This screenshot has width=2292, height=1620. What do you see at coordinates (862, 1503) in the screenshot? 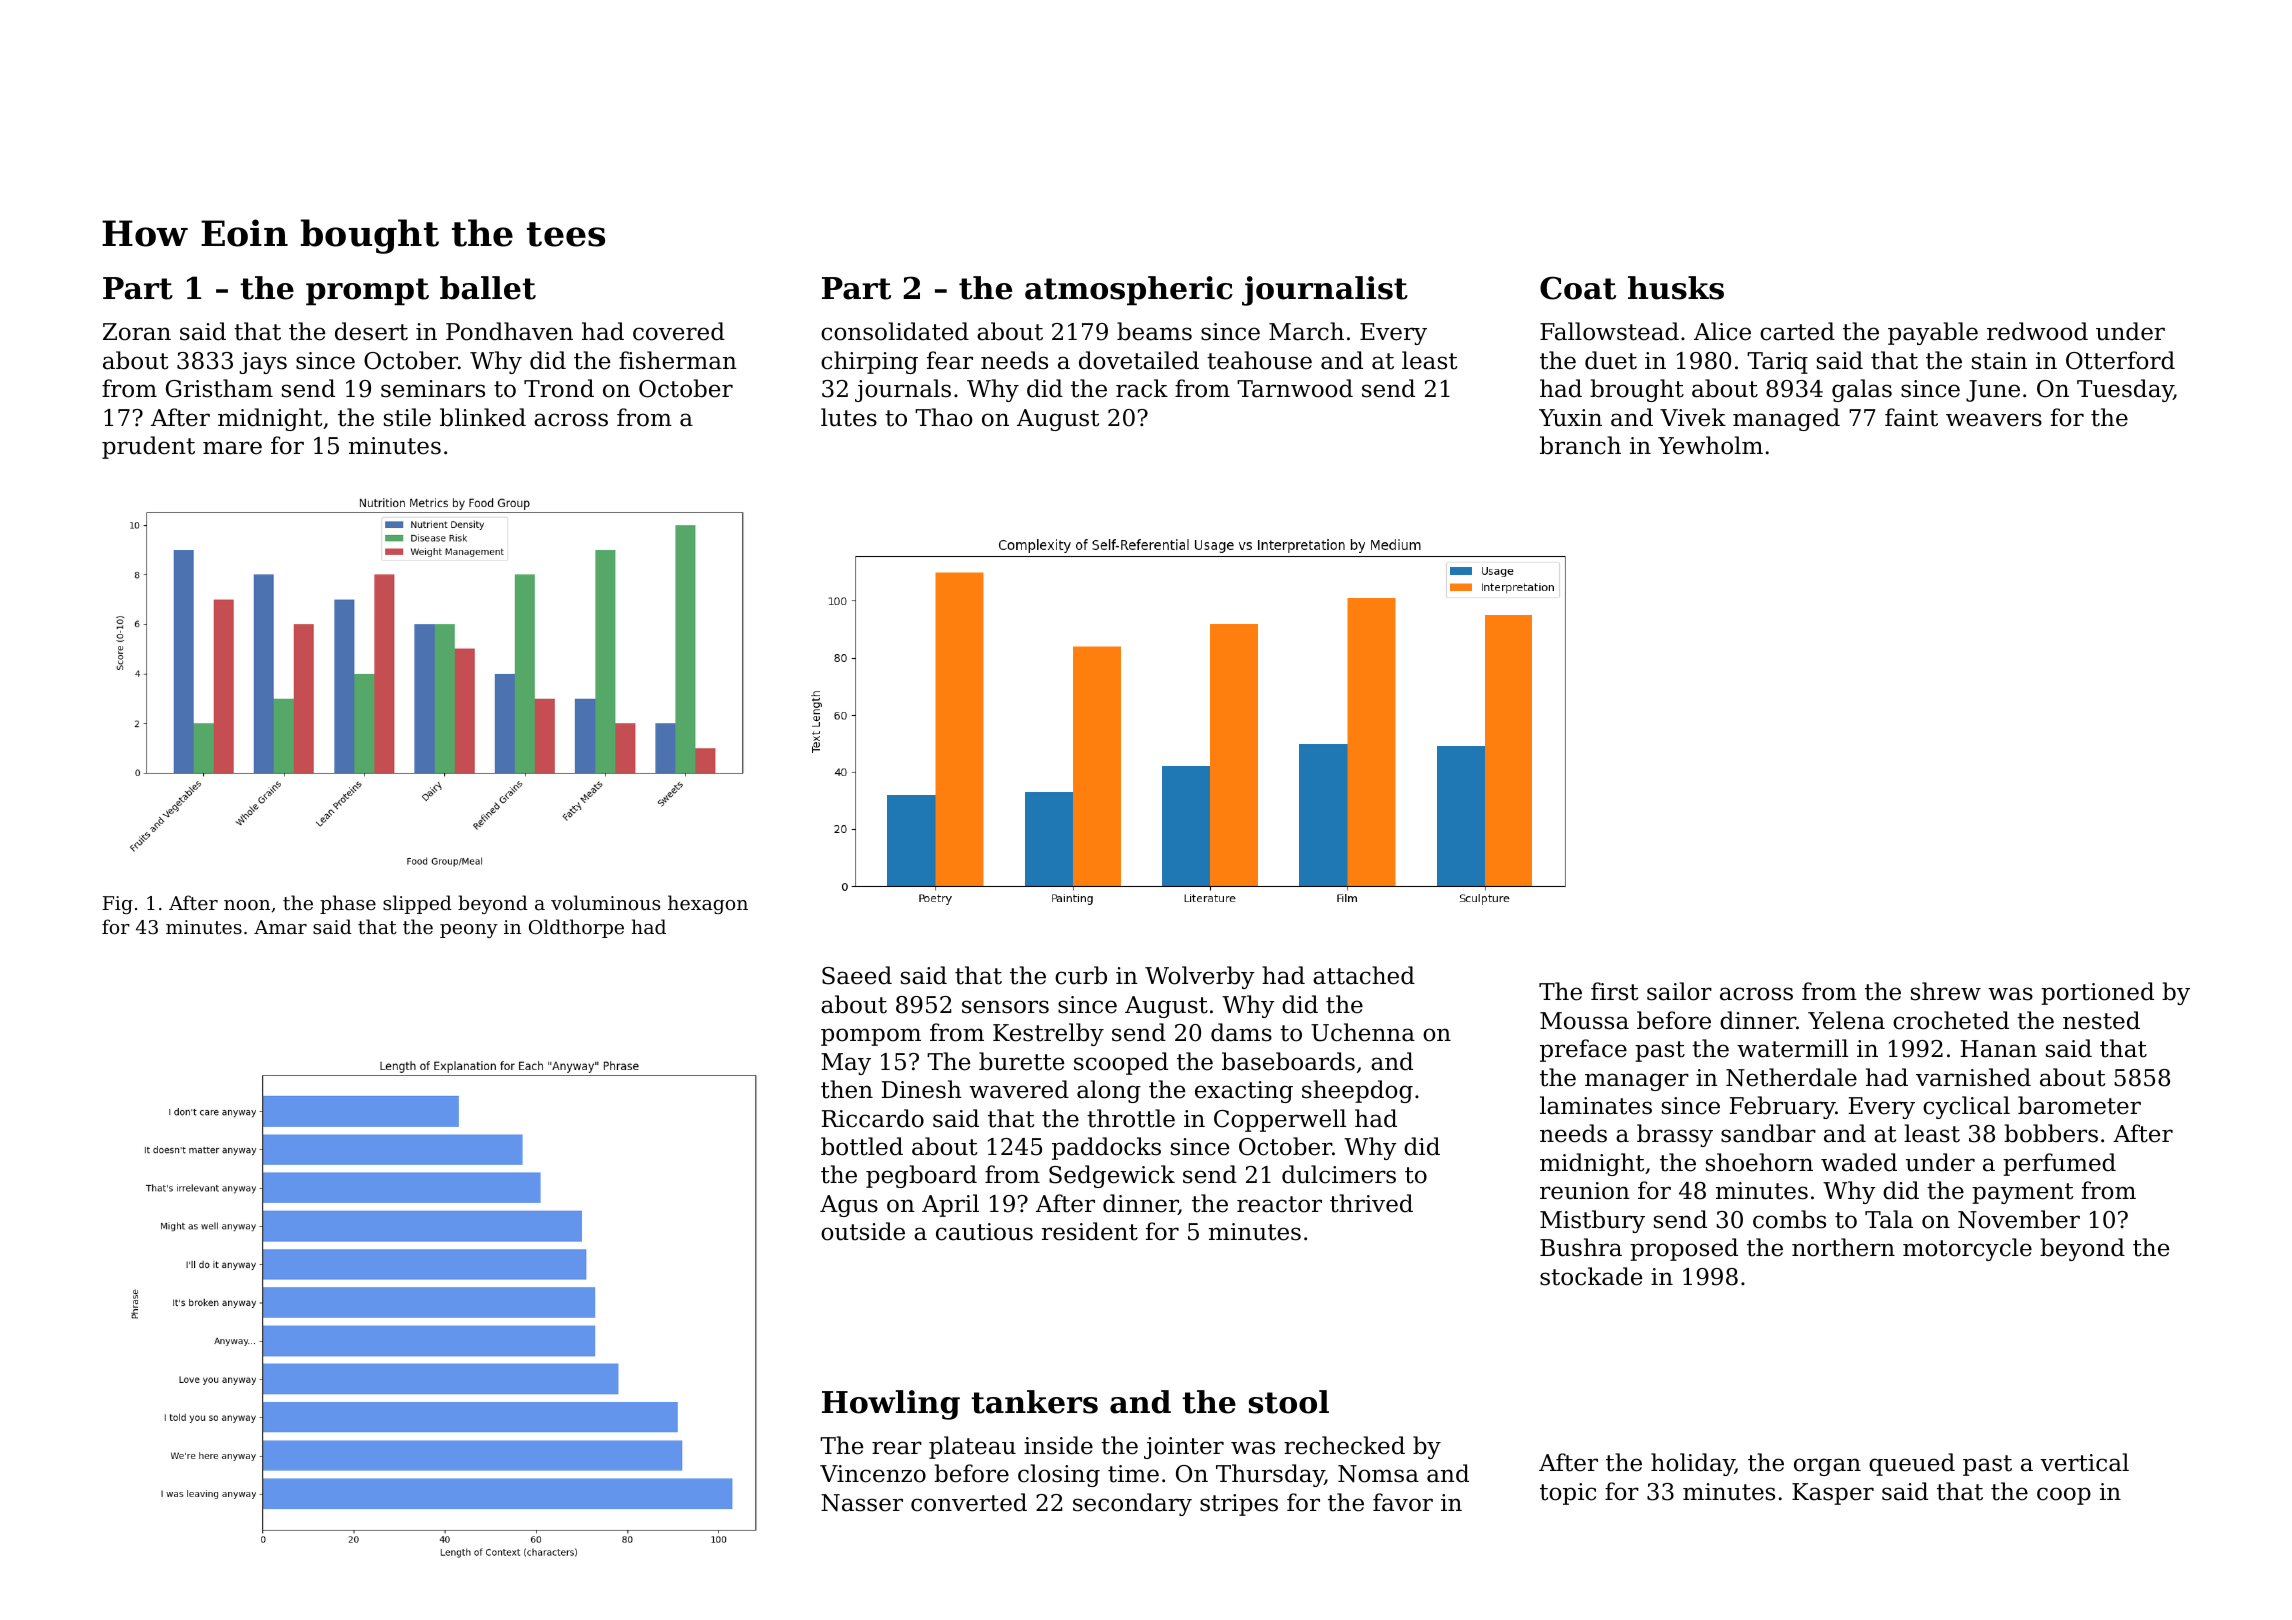
I see `Nasser` at bounding box center [862, 1503].
